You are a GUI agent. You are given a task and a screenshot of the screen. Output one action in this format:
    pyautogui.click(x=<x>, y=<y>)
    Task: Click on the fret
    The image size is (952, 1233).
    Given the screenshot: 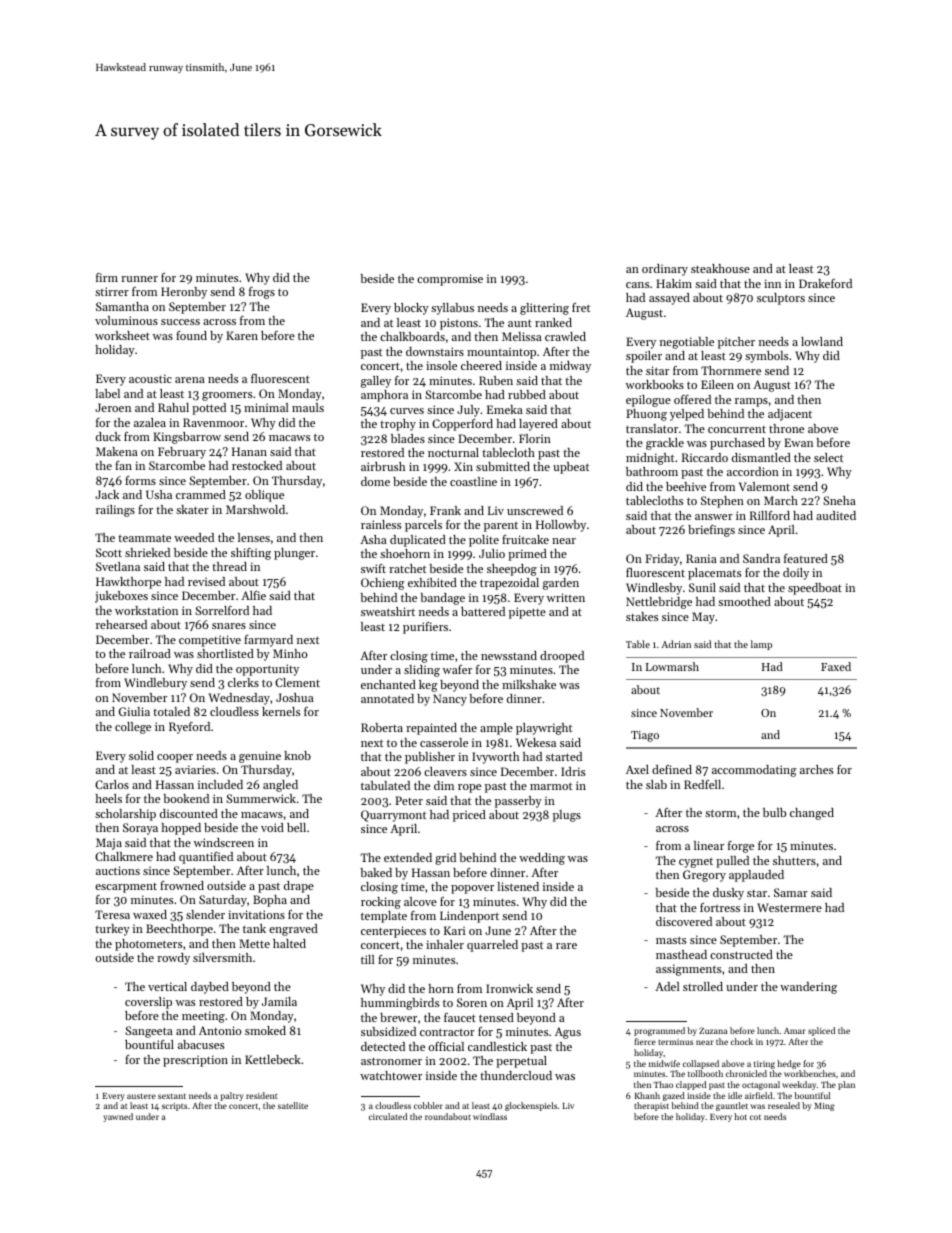 What is the action you would take?
    pyautogui.click(x=581, y=307)
